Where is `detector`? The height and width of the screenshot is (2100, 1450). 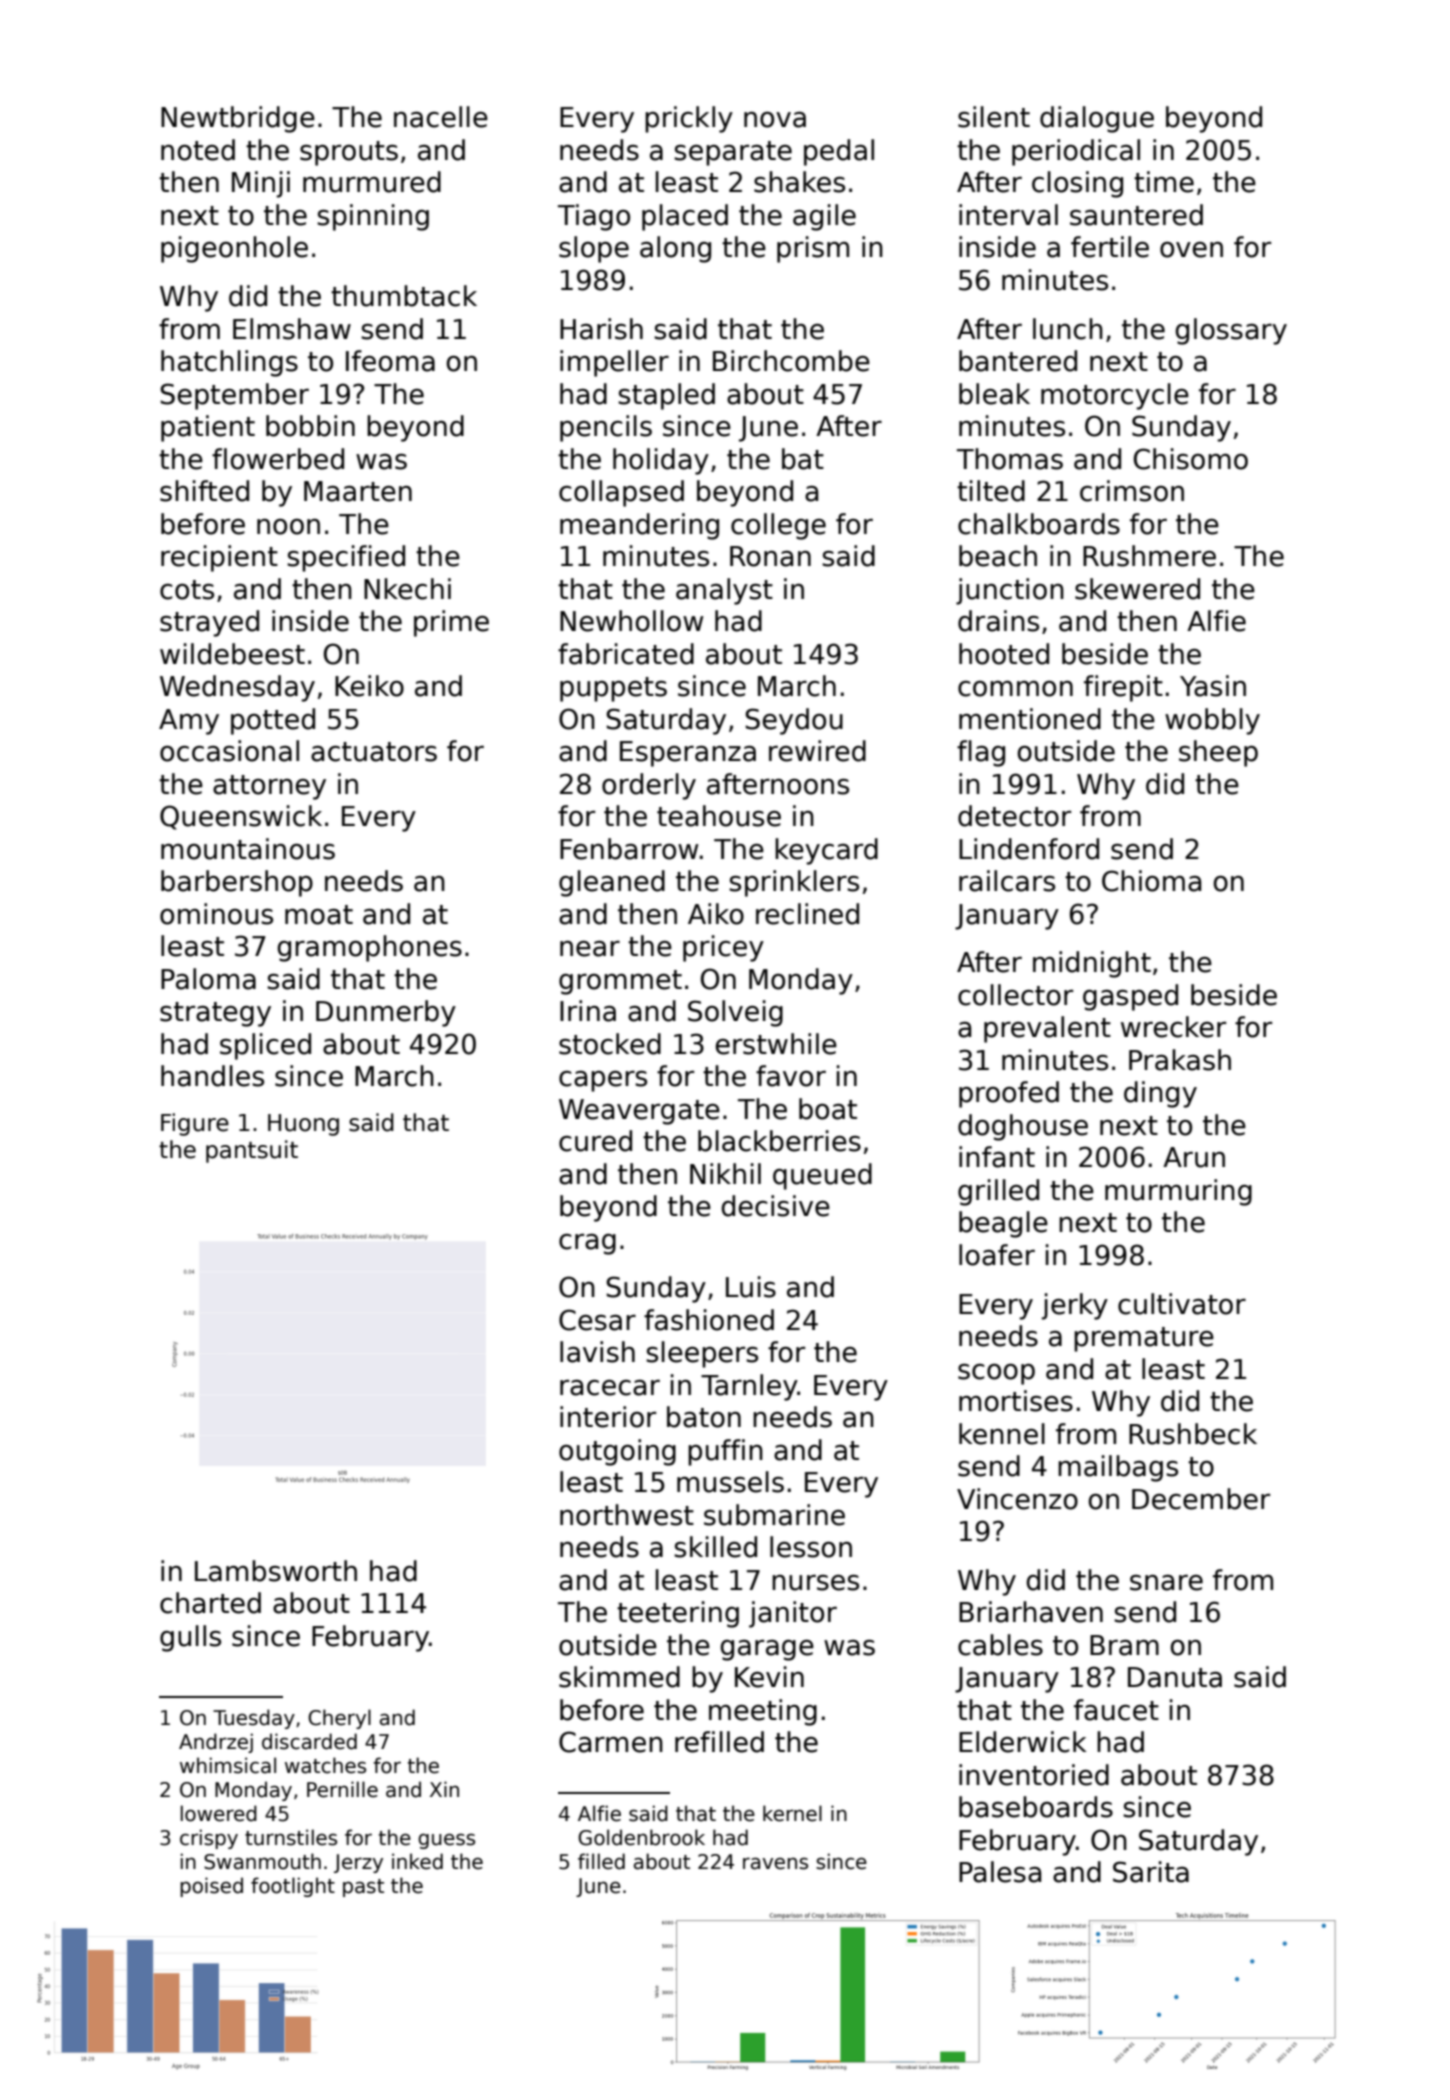
detector is located at coordinates (1014, 816).
